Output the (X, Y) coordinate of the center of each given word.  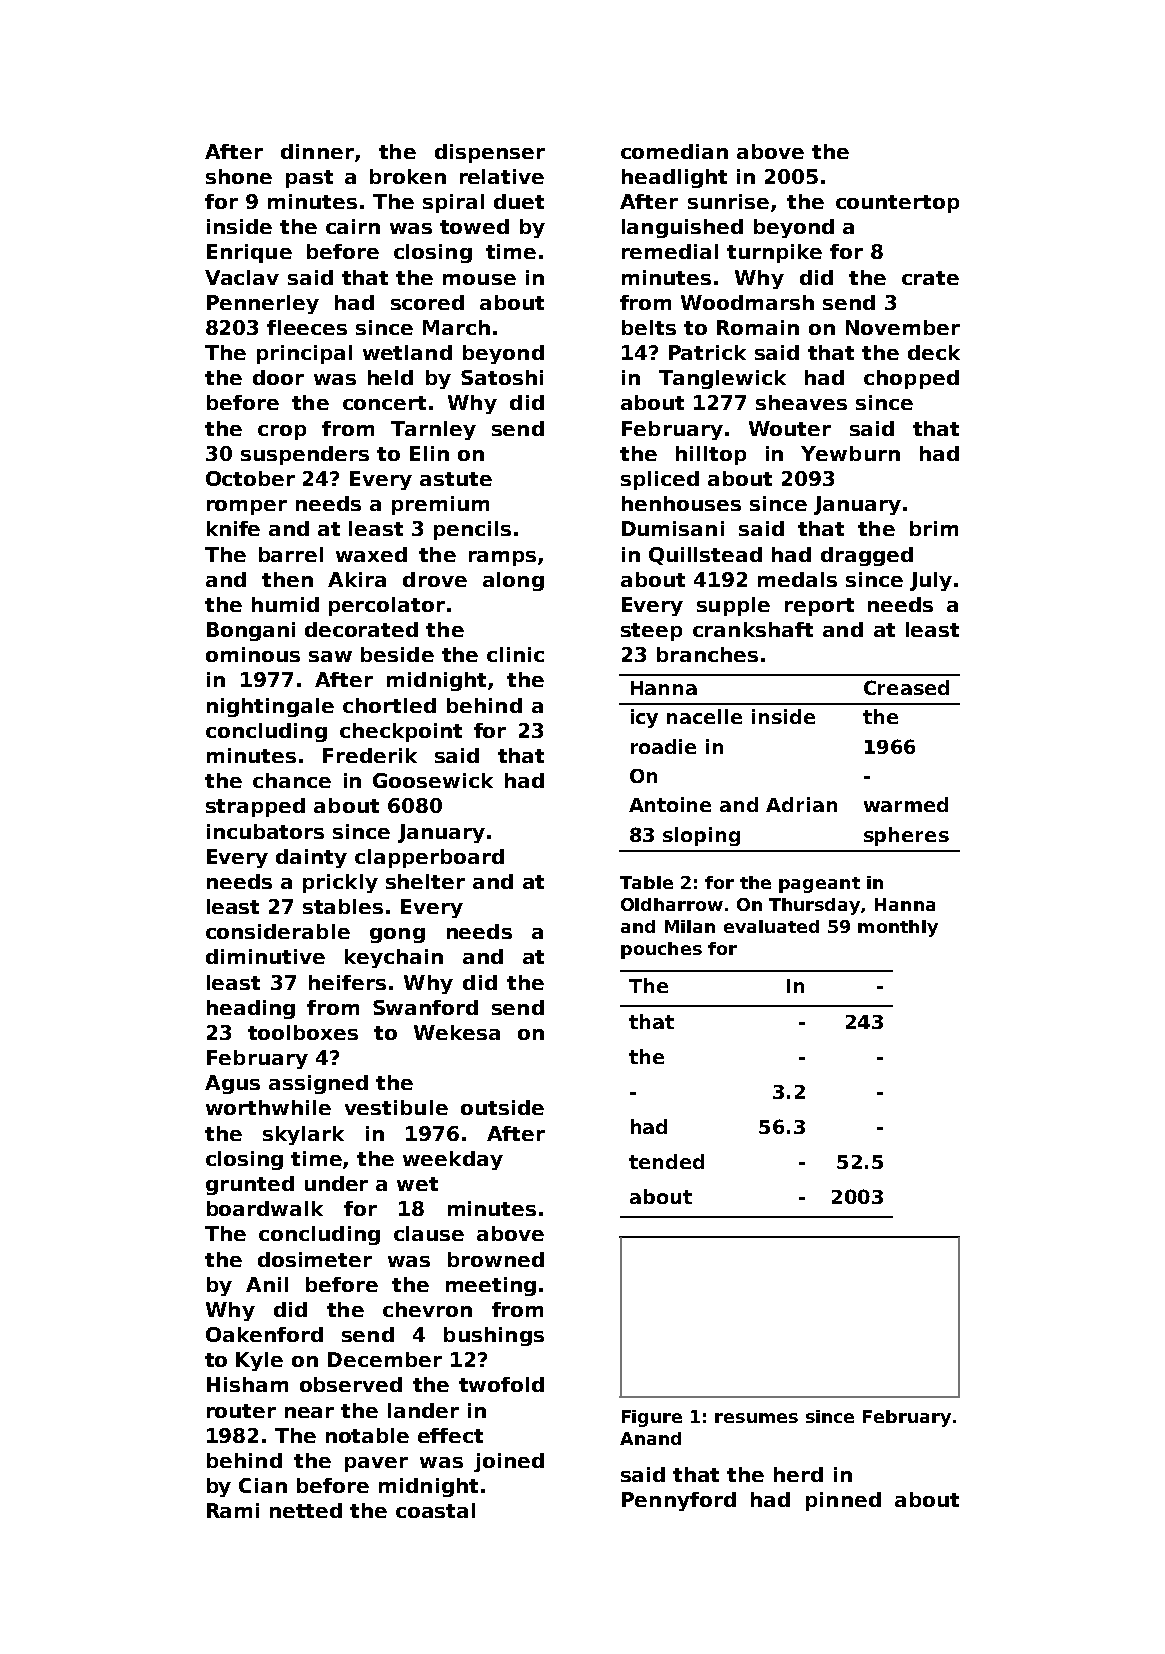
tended (666, 1161)
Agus (232, 1084)
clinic (515, 654)
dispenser (490, 153)
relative (502, 176)
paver (376, 1464)
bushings (494, 1336)
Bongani (251, 631)
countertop (897, 204)
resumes (756, 1418)
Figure (652, 1418)
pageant (819, 885)
